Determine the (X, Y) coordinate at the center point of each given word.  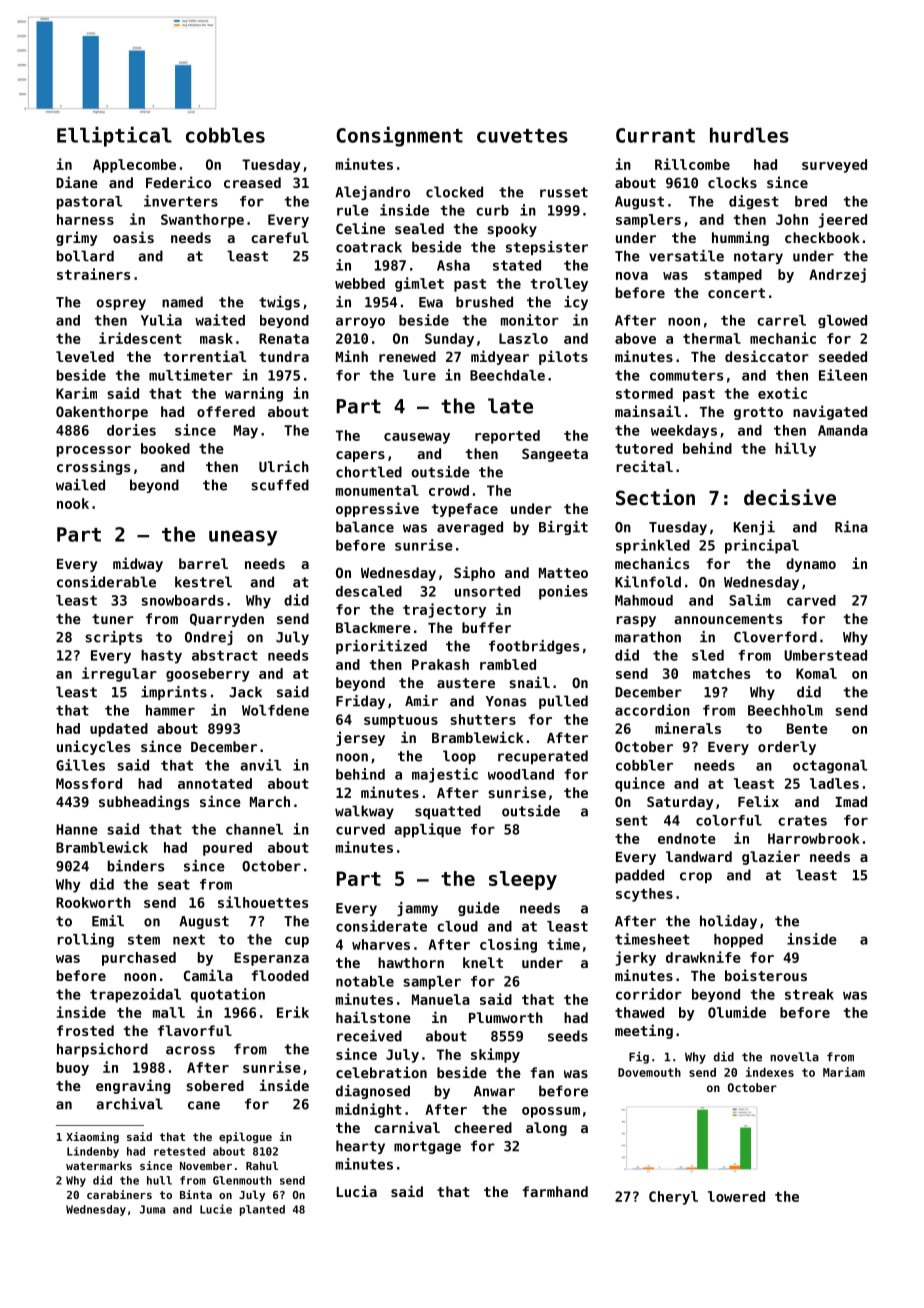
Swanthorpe (202, 221)
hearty (360, 1147)
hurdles (749, 135)
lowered (736, 1196)
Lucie (216, 1209)
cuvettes (522, 136)
